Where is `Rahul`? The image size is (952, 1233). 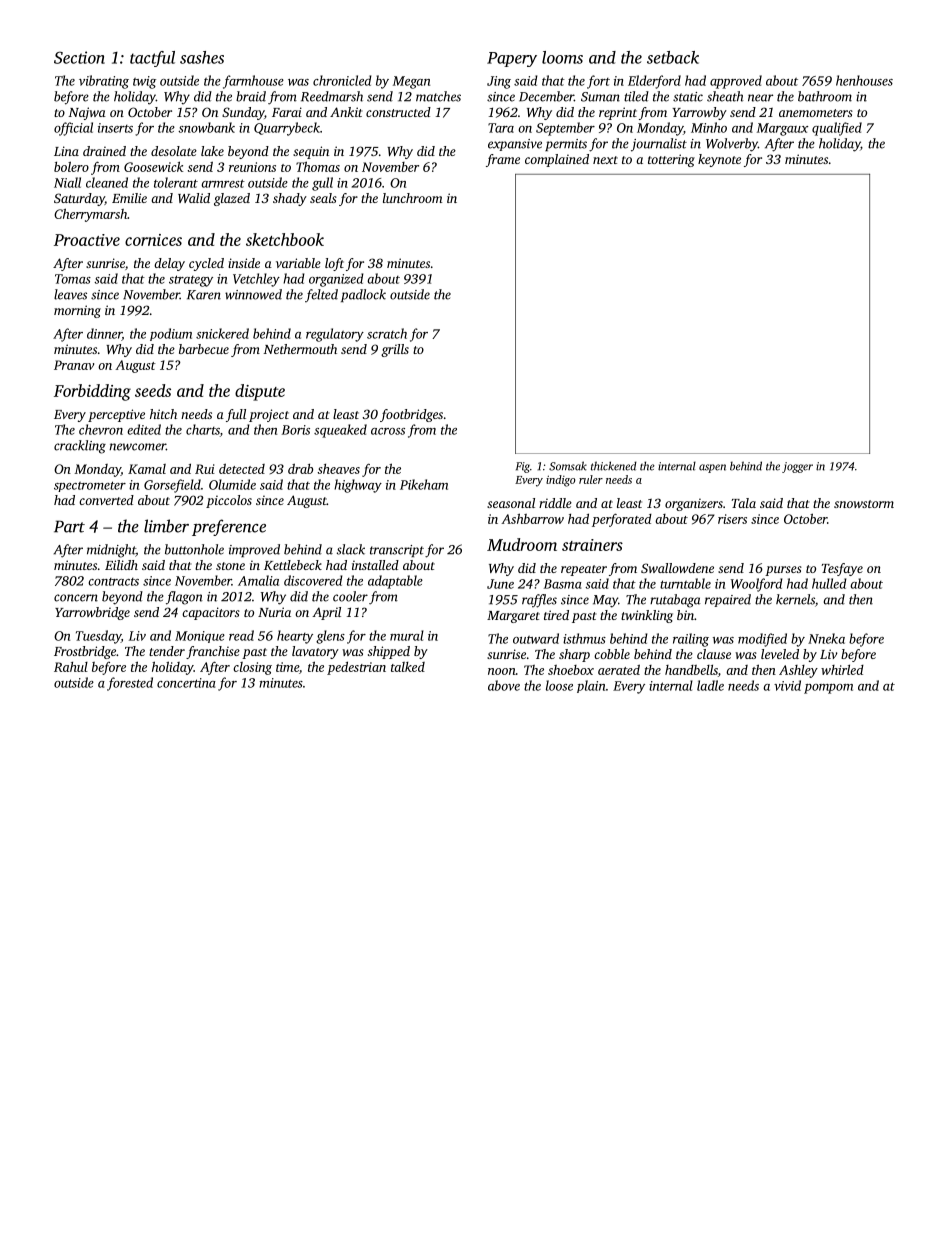 Rahul is located at coordinates (71, 667).
